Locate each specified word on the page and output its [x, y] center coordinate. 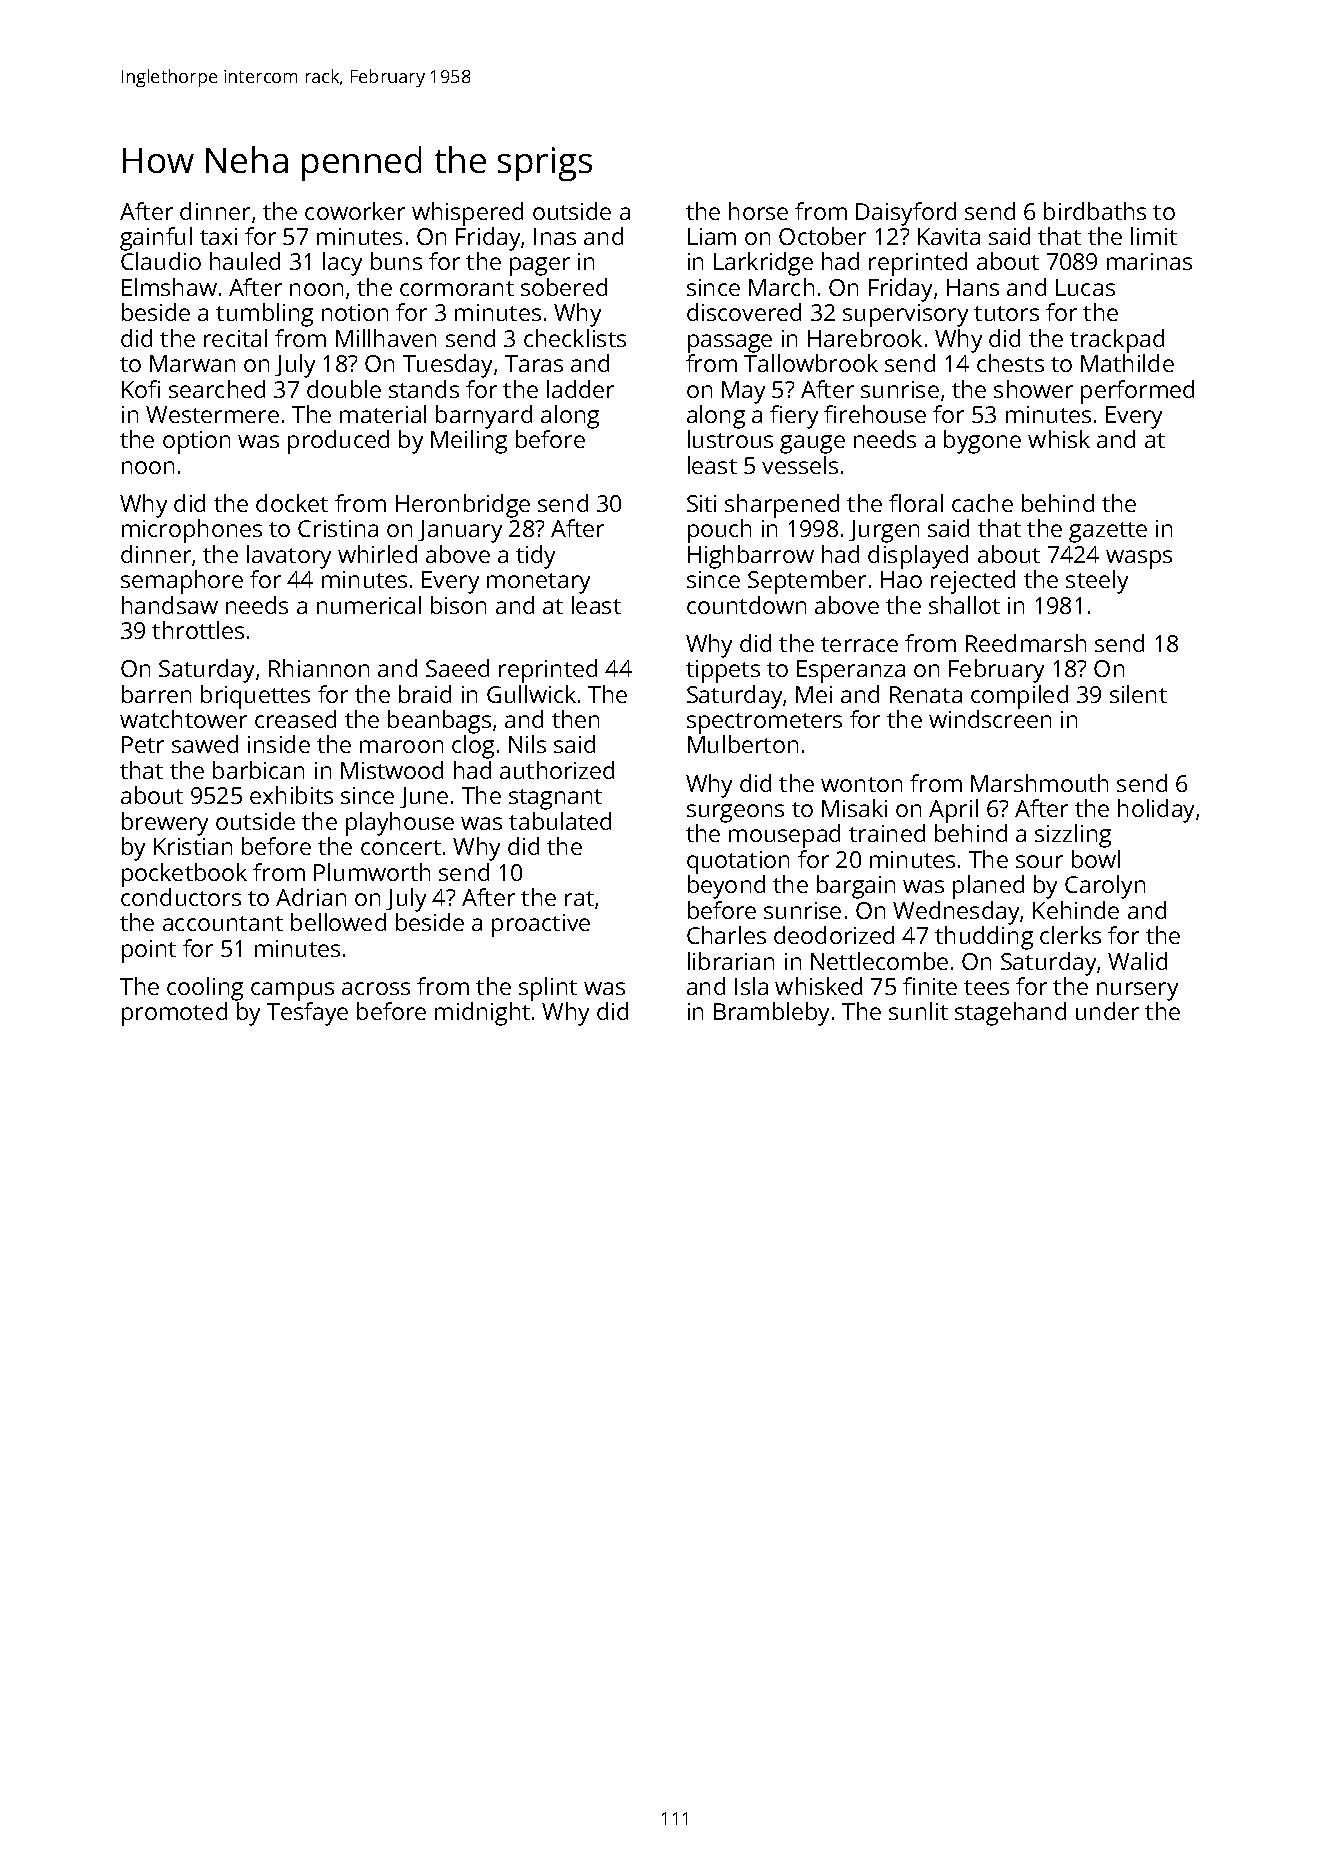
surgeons [735, 813]
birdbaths [1095, 211]
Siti [701, 503]
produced [338, 442]
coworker [355, 211]
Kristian [193, 846]
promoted [174, 1014]
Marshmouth [1039, 783]
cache [982, 503]
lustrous [730, 439]
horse [758, 211]
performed [1137, 392]
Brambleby [771, 1014]
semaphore [182, 582]
